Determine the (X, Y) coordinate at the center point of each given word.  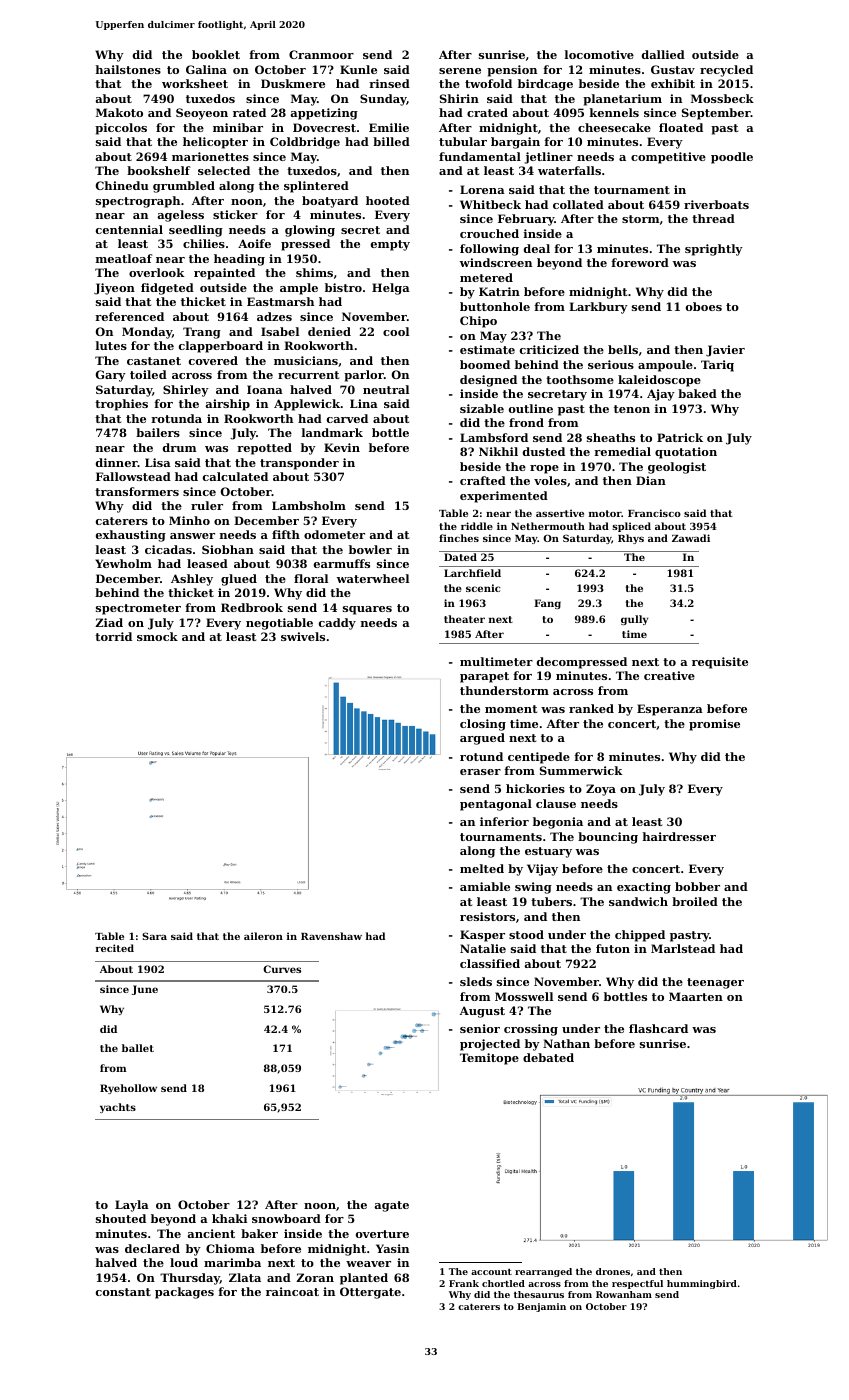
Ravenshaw (331, 936)
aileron (263, 936)
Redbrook (252, 607)
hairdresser (679, 836)
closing (483, 725)
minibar (238, 127)
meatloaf (124, 258)
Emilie (389, 127)
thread (713, 218)
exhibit (673, 83)
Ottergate (370, 1293)
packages (184, 1293)
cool (396, 331)
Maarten (696, 996)
